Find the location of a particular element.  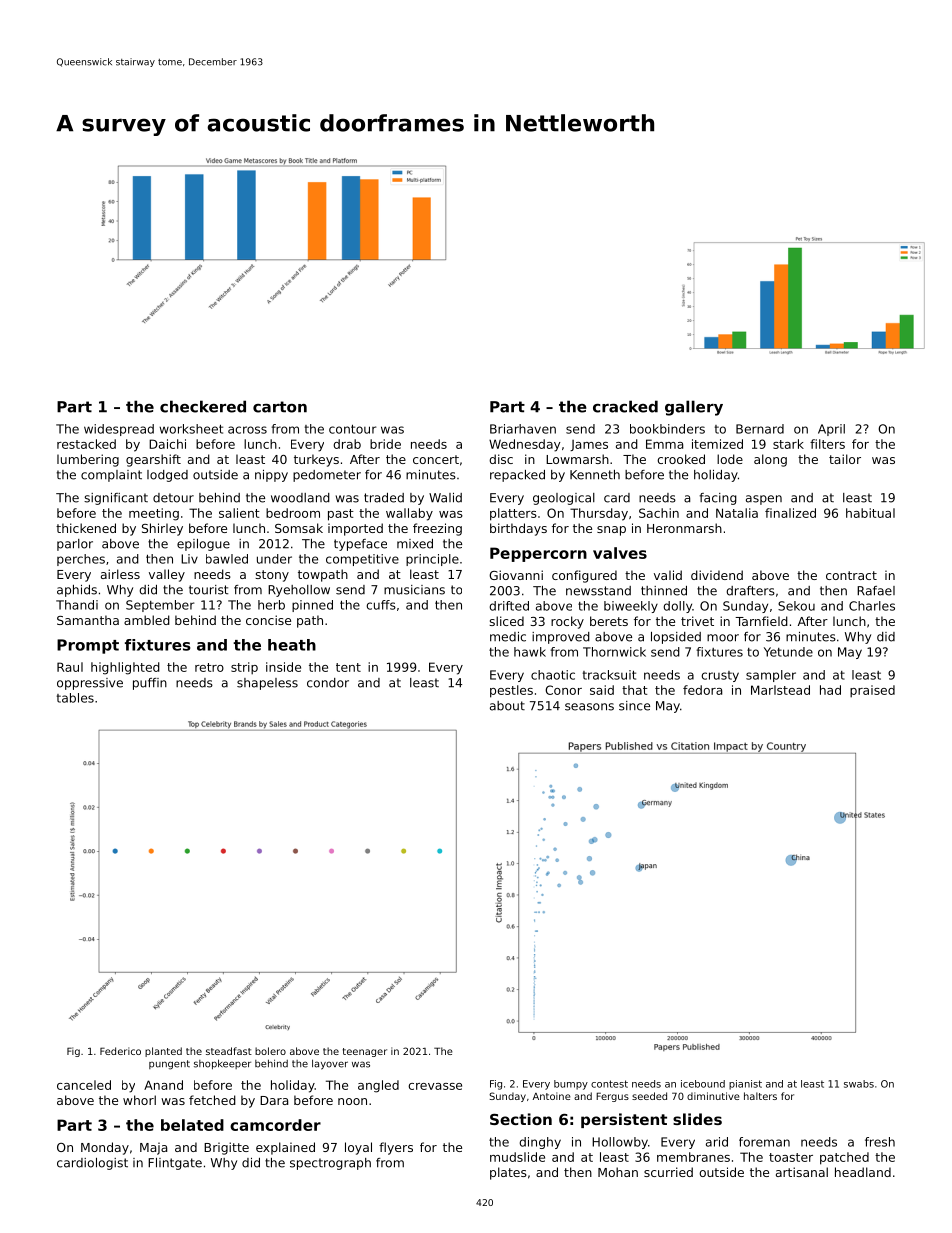

steadfast is located at coordinates (229, 1051).
